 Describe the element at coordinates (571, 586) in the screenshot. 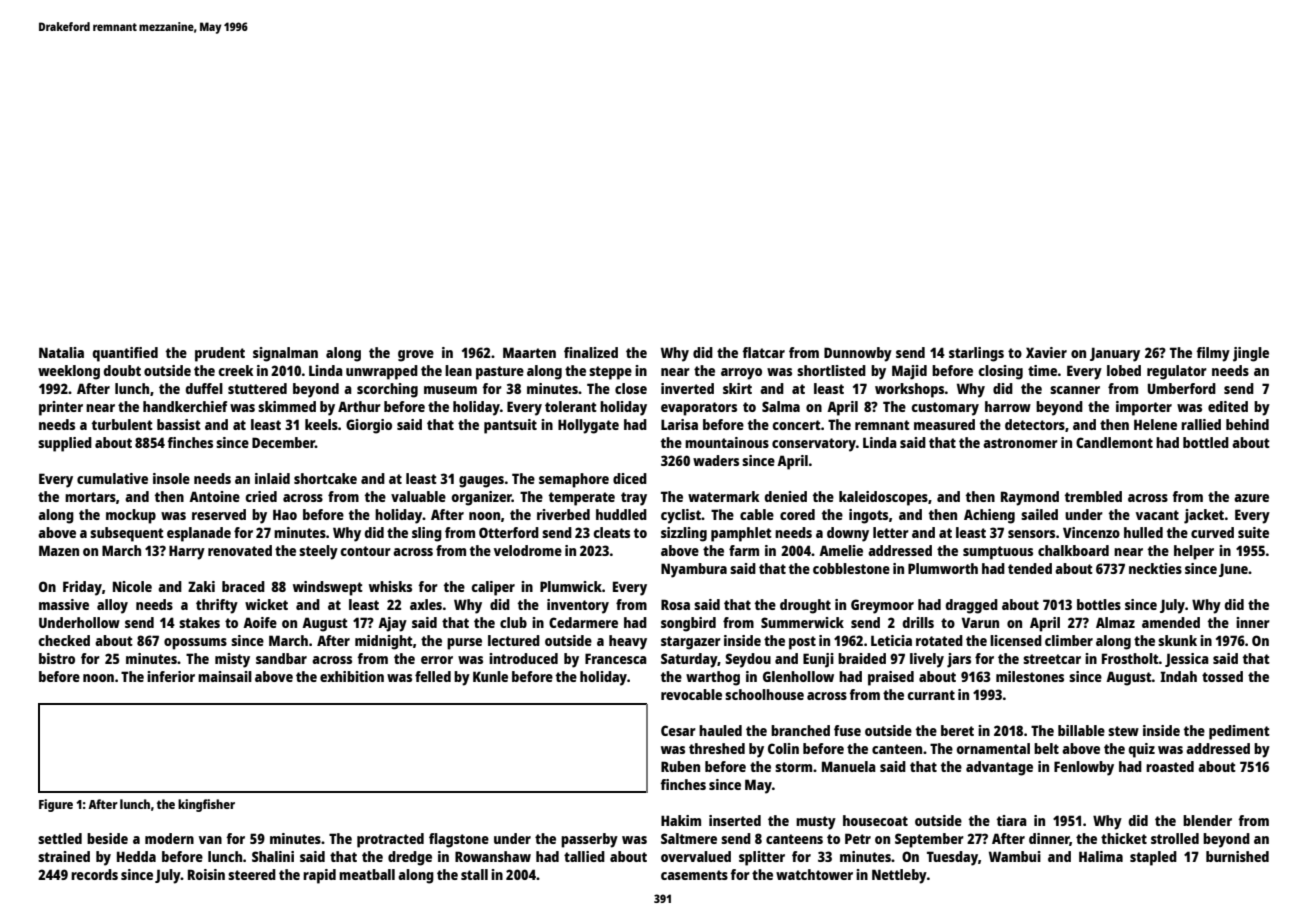

I see `Plumwick` at that location.
